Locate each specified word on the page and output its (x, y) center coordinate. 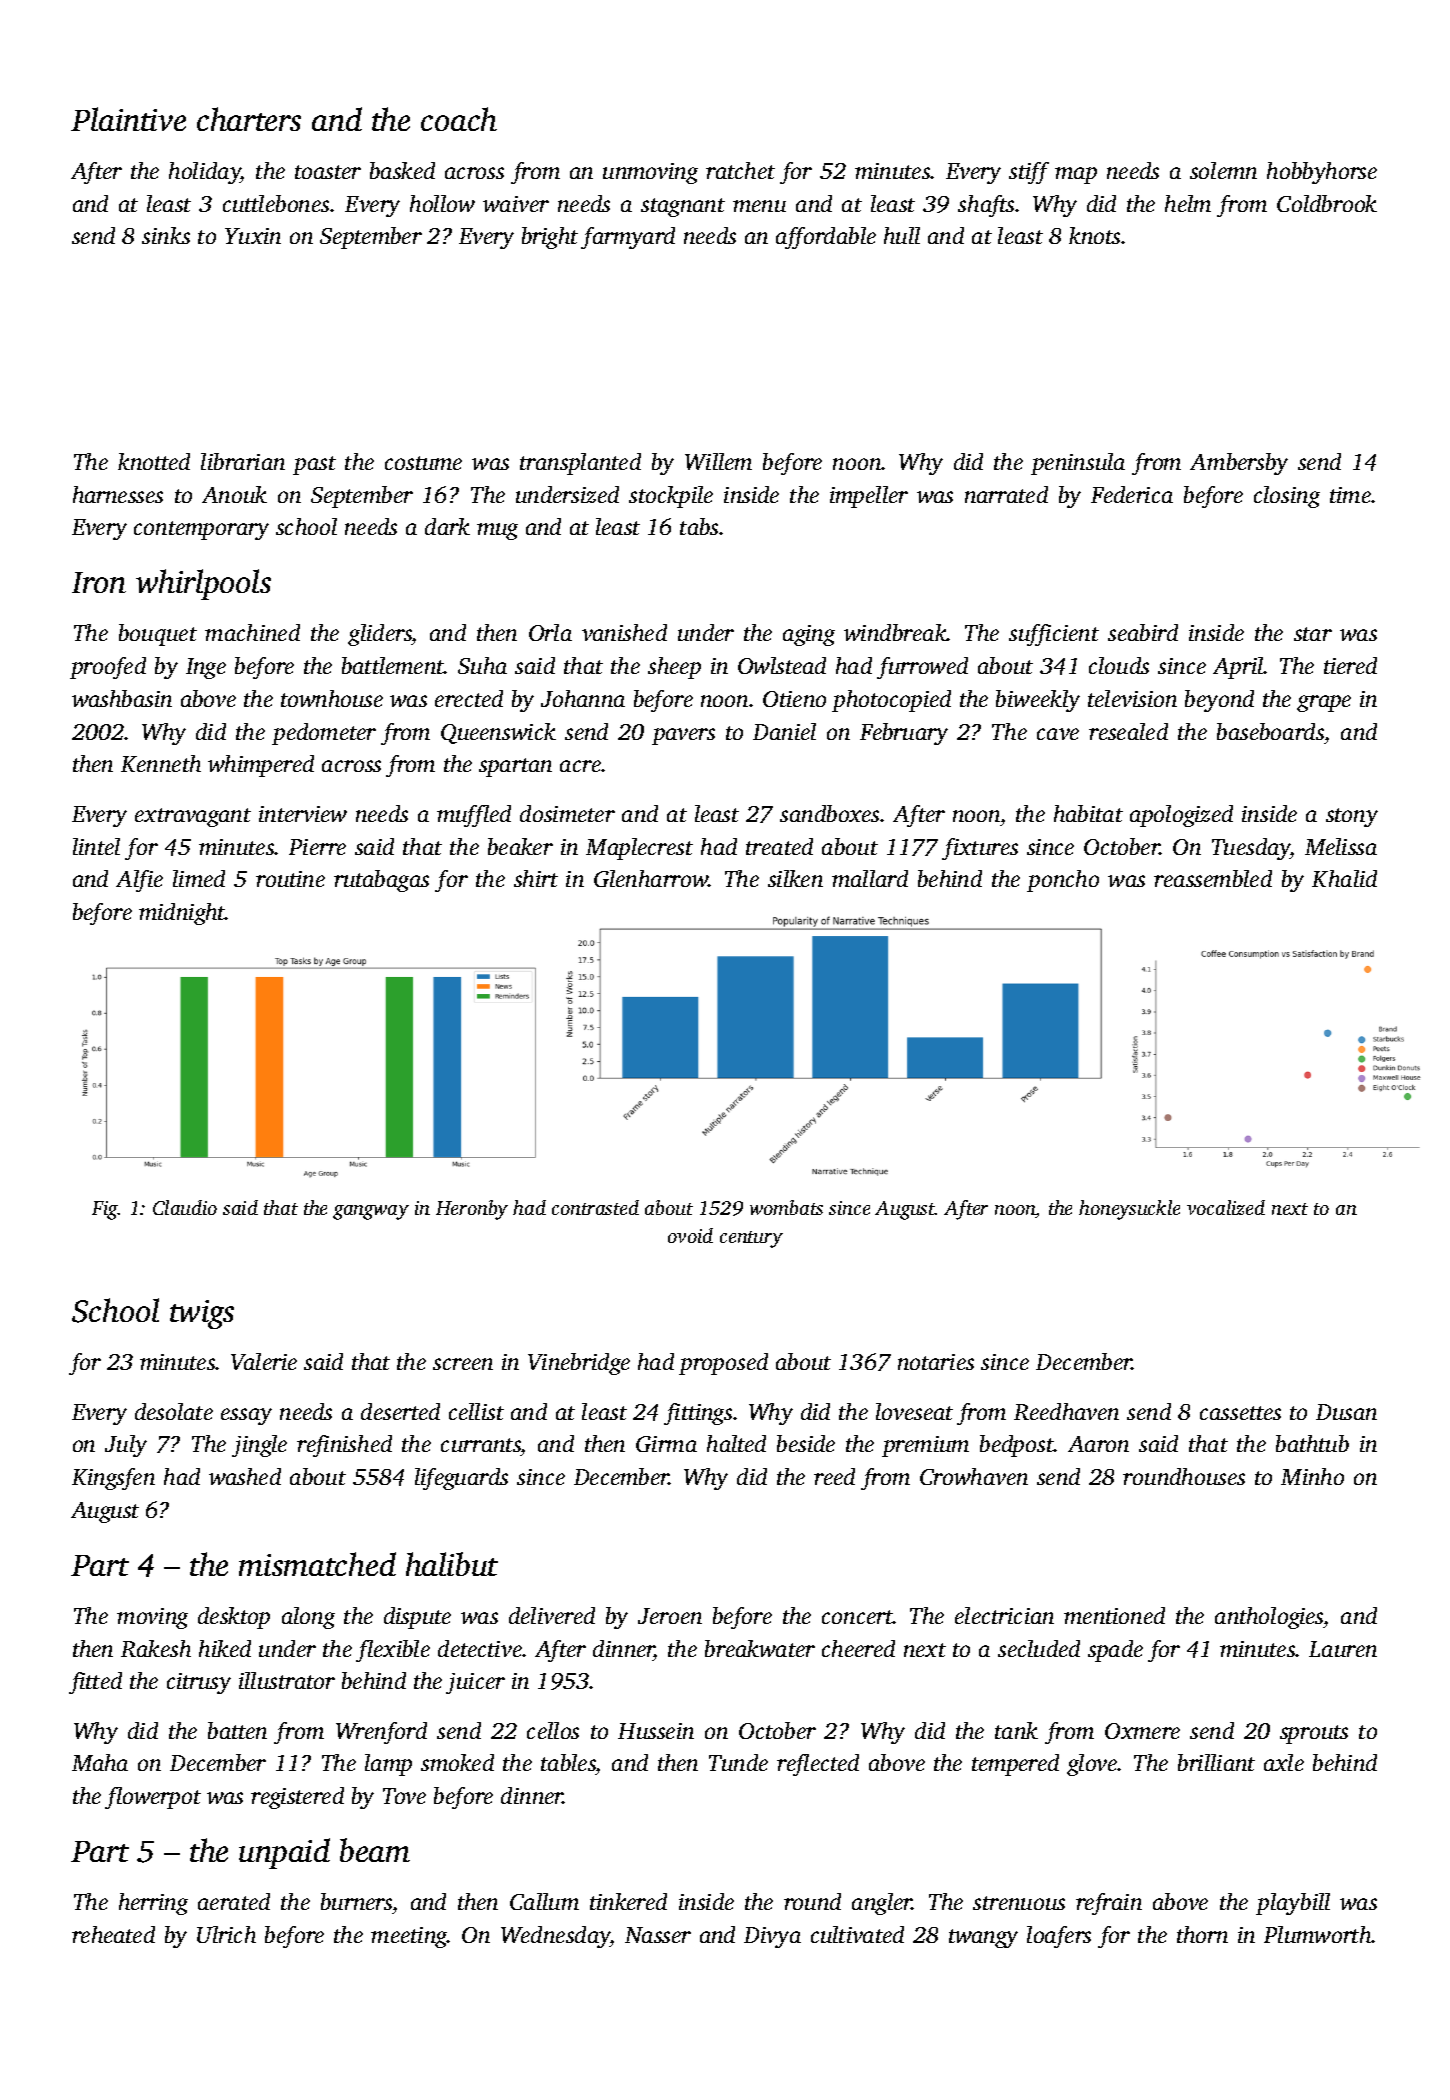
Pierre (317, 847)
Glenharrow (651, 878)
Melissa (1341, 846)
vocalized (1226, 1207)
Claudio (185, 1207)
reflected (818, 1765)
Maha (100, 1762)
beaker (520, 846)
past (314, 465)
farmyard (628, 238)
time (1350, 495)
